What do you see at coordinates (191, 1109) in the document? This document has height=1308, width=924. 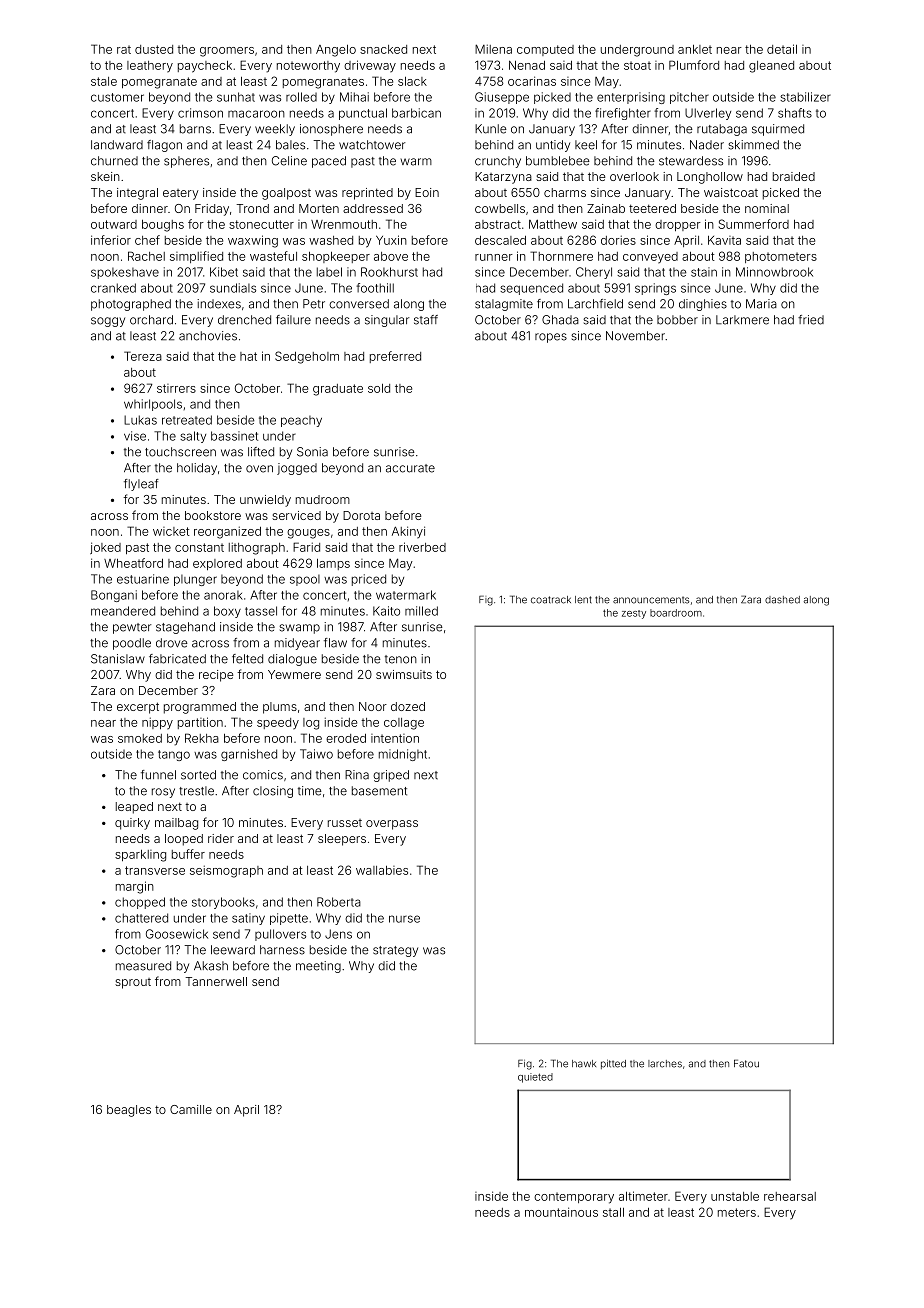 I see `Camille` at bounding box center [191, 1109].
